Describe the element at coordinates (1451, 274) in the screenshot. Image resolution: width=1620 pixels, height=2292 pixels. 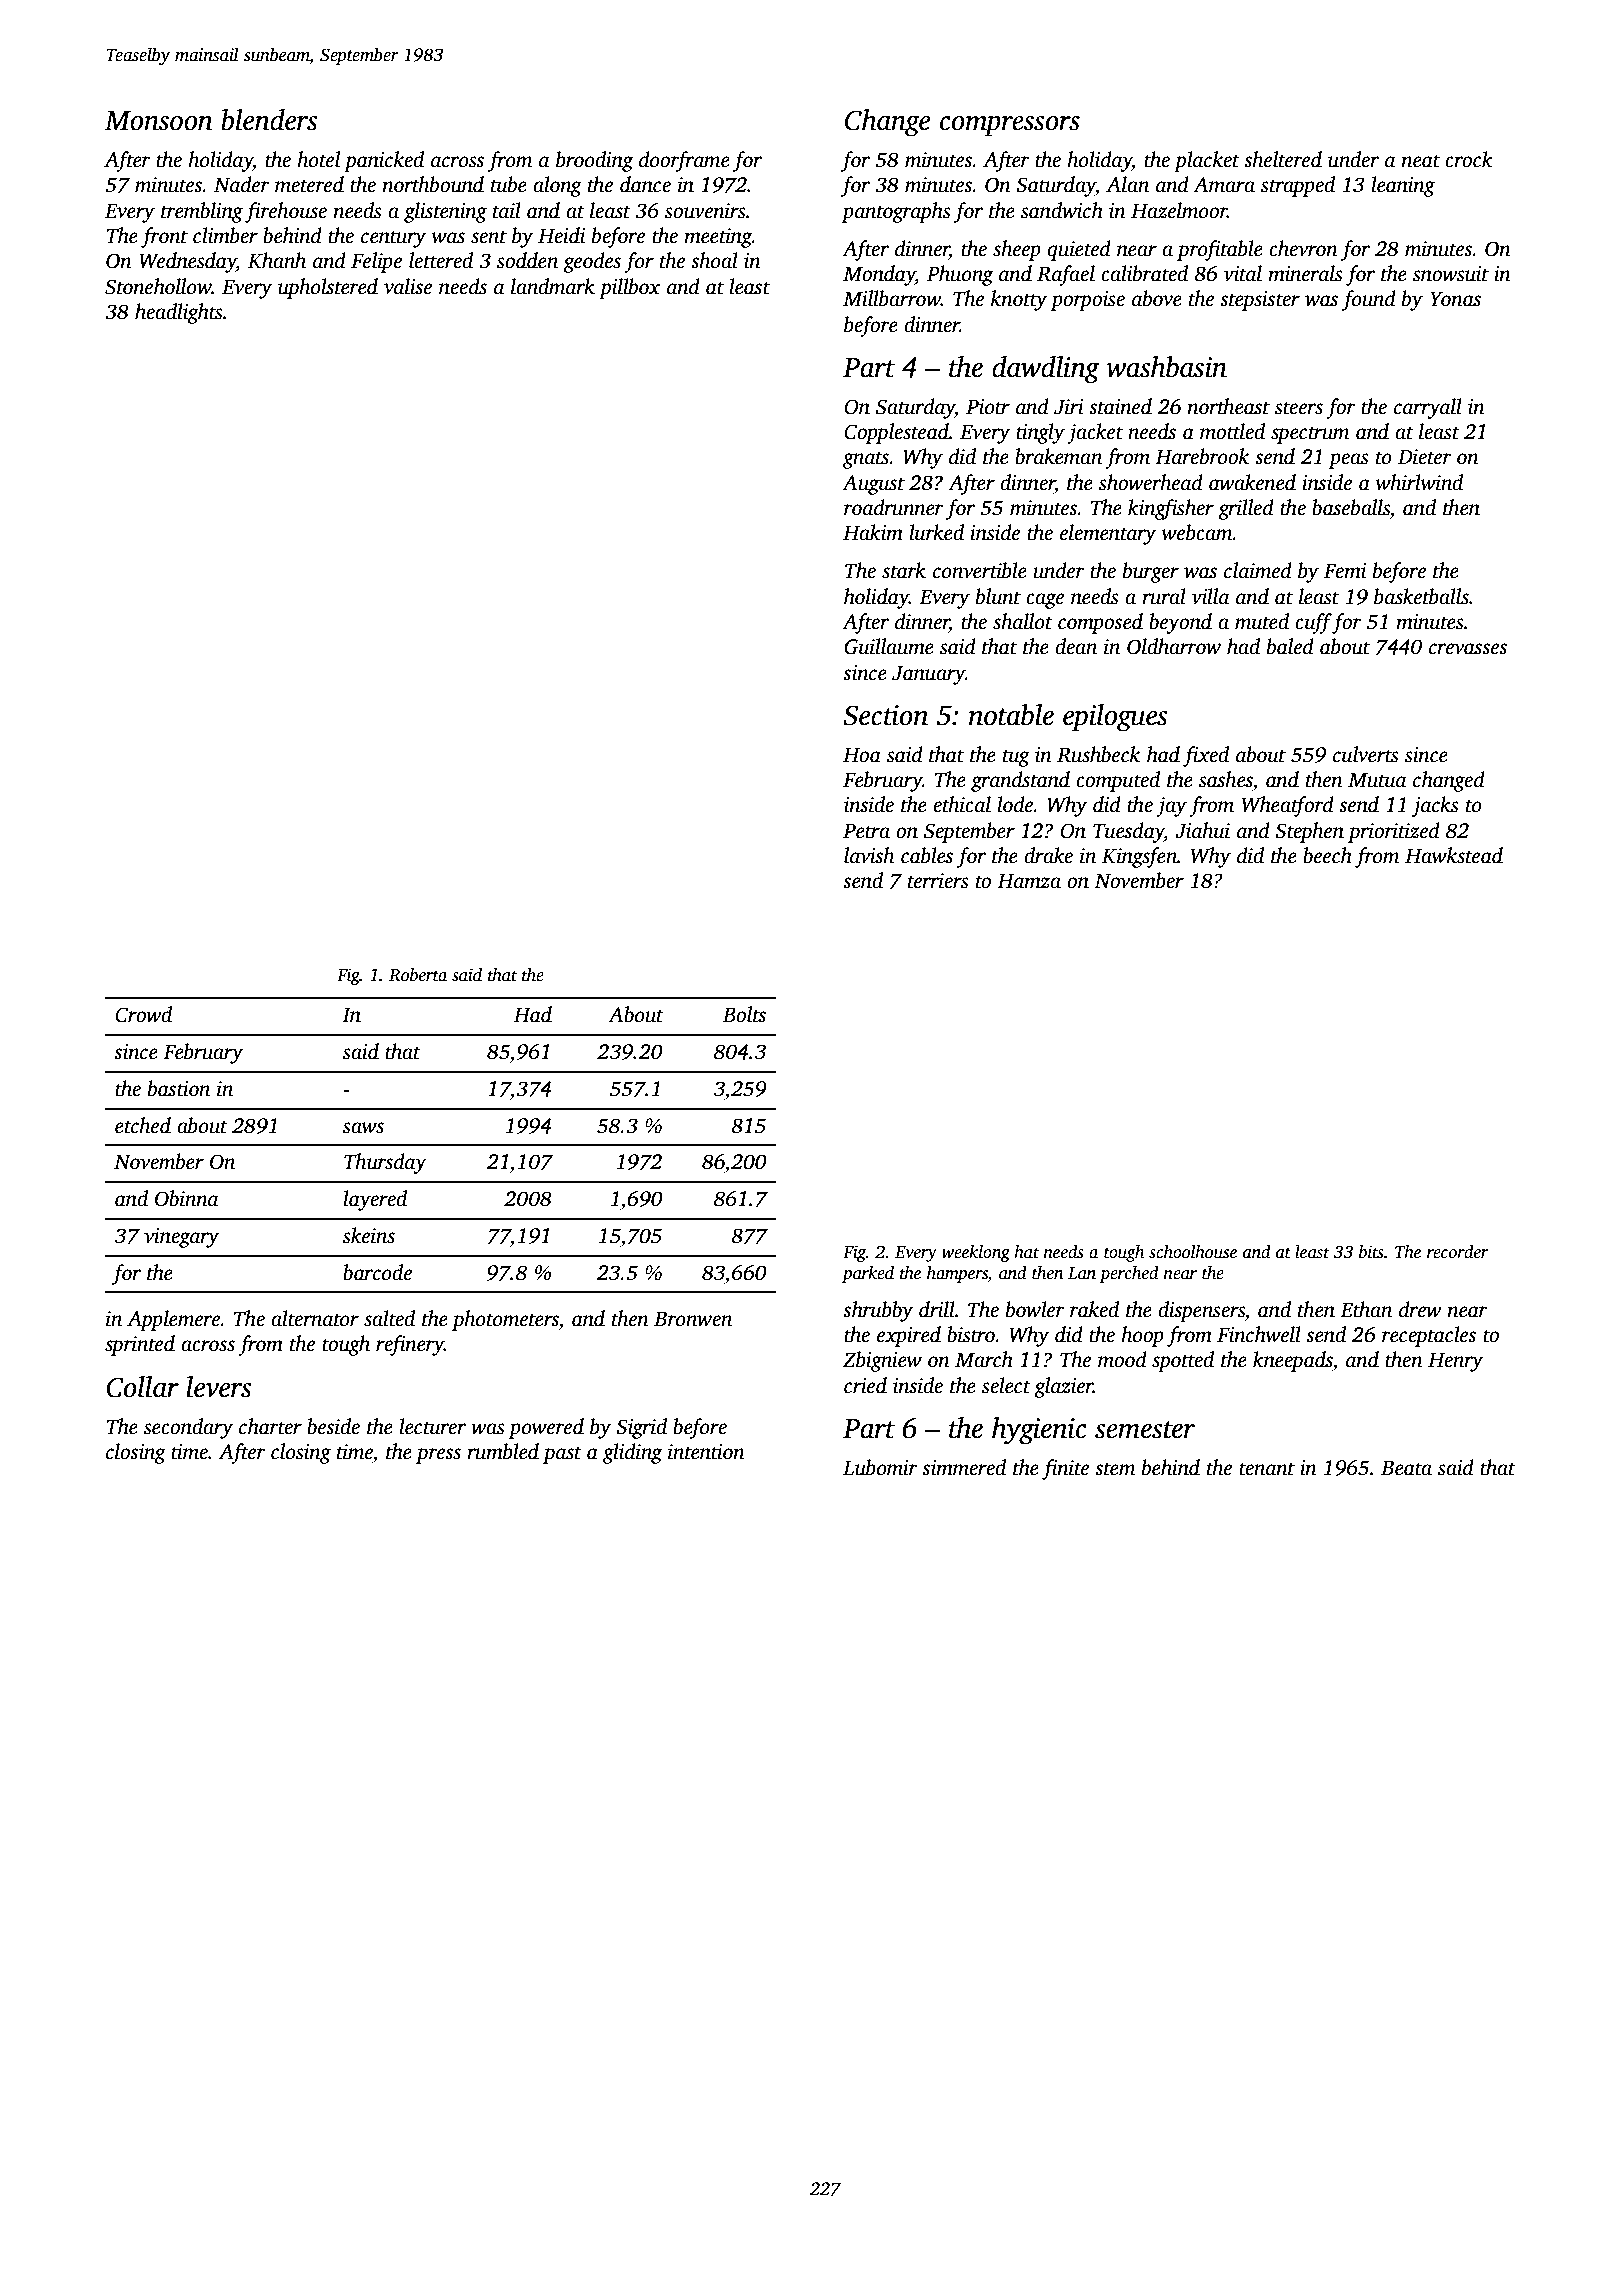
I see `snowsuit` at that location.
